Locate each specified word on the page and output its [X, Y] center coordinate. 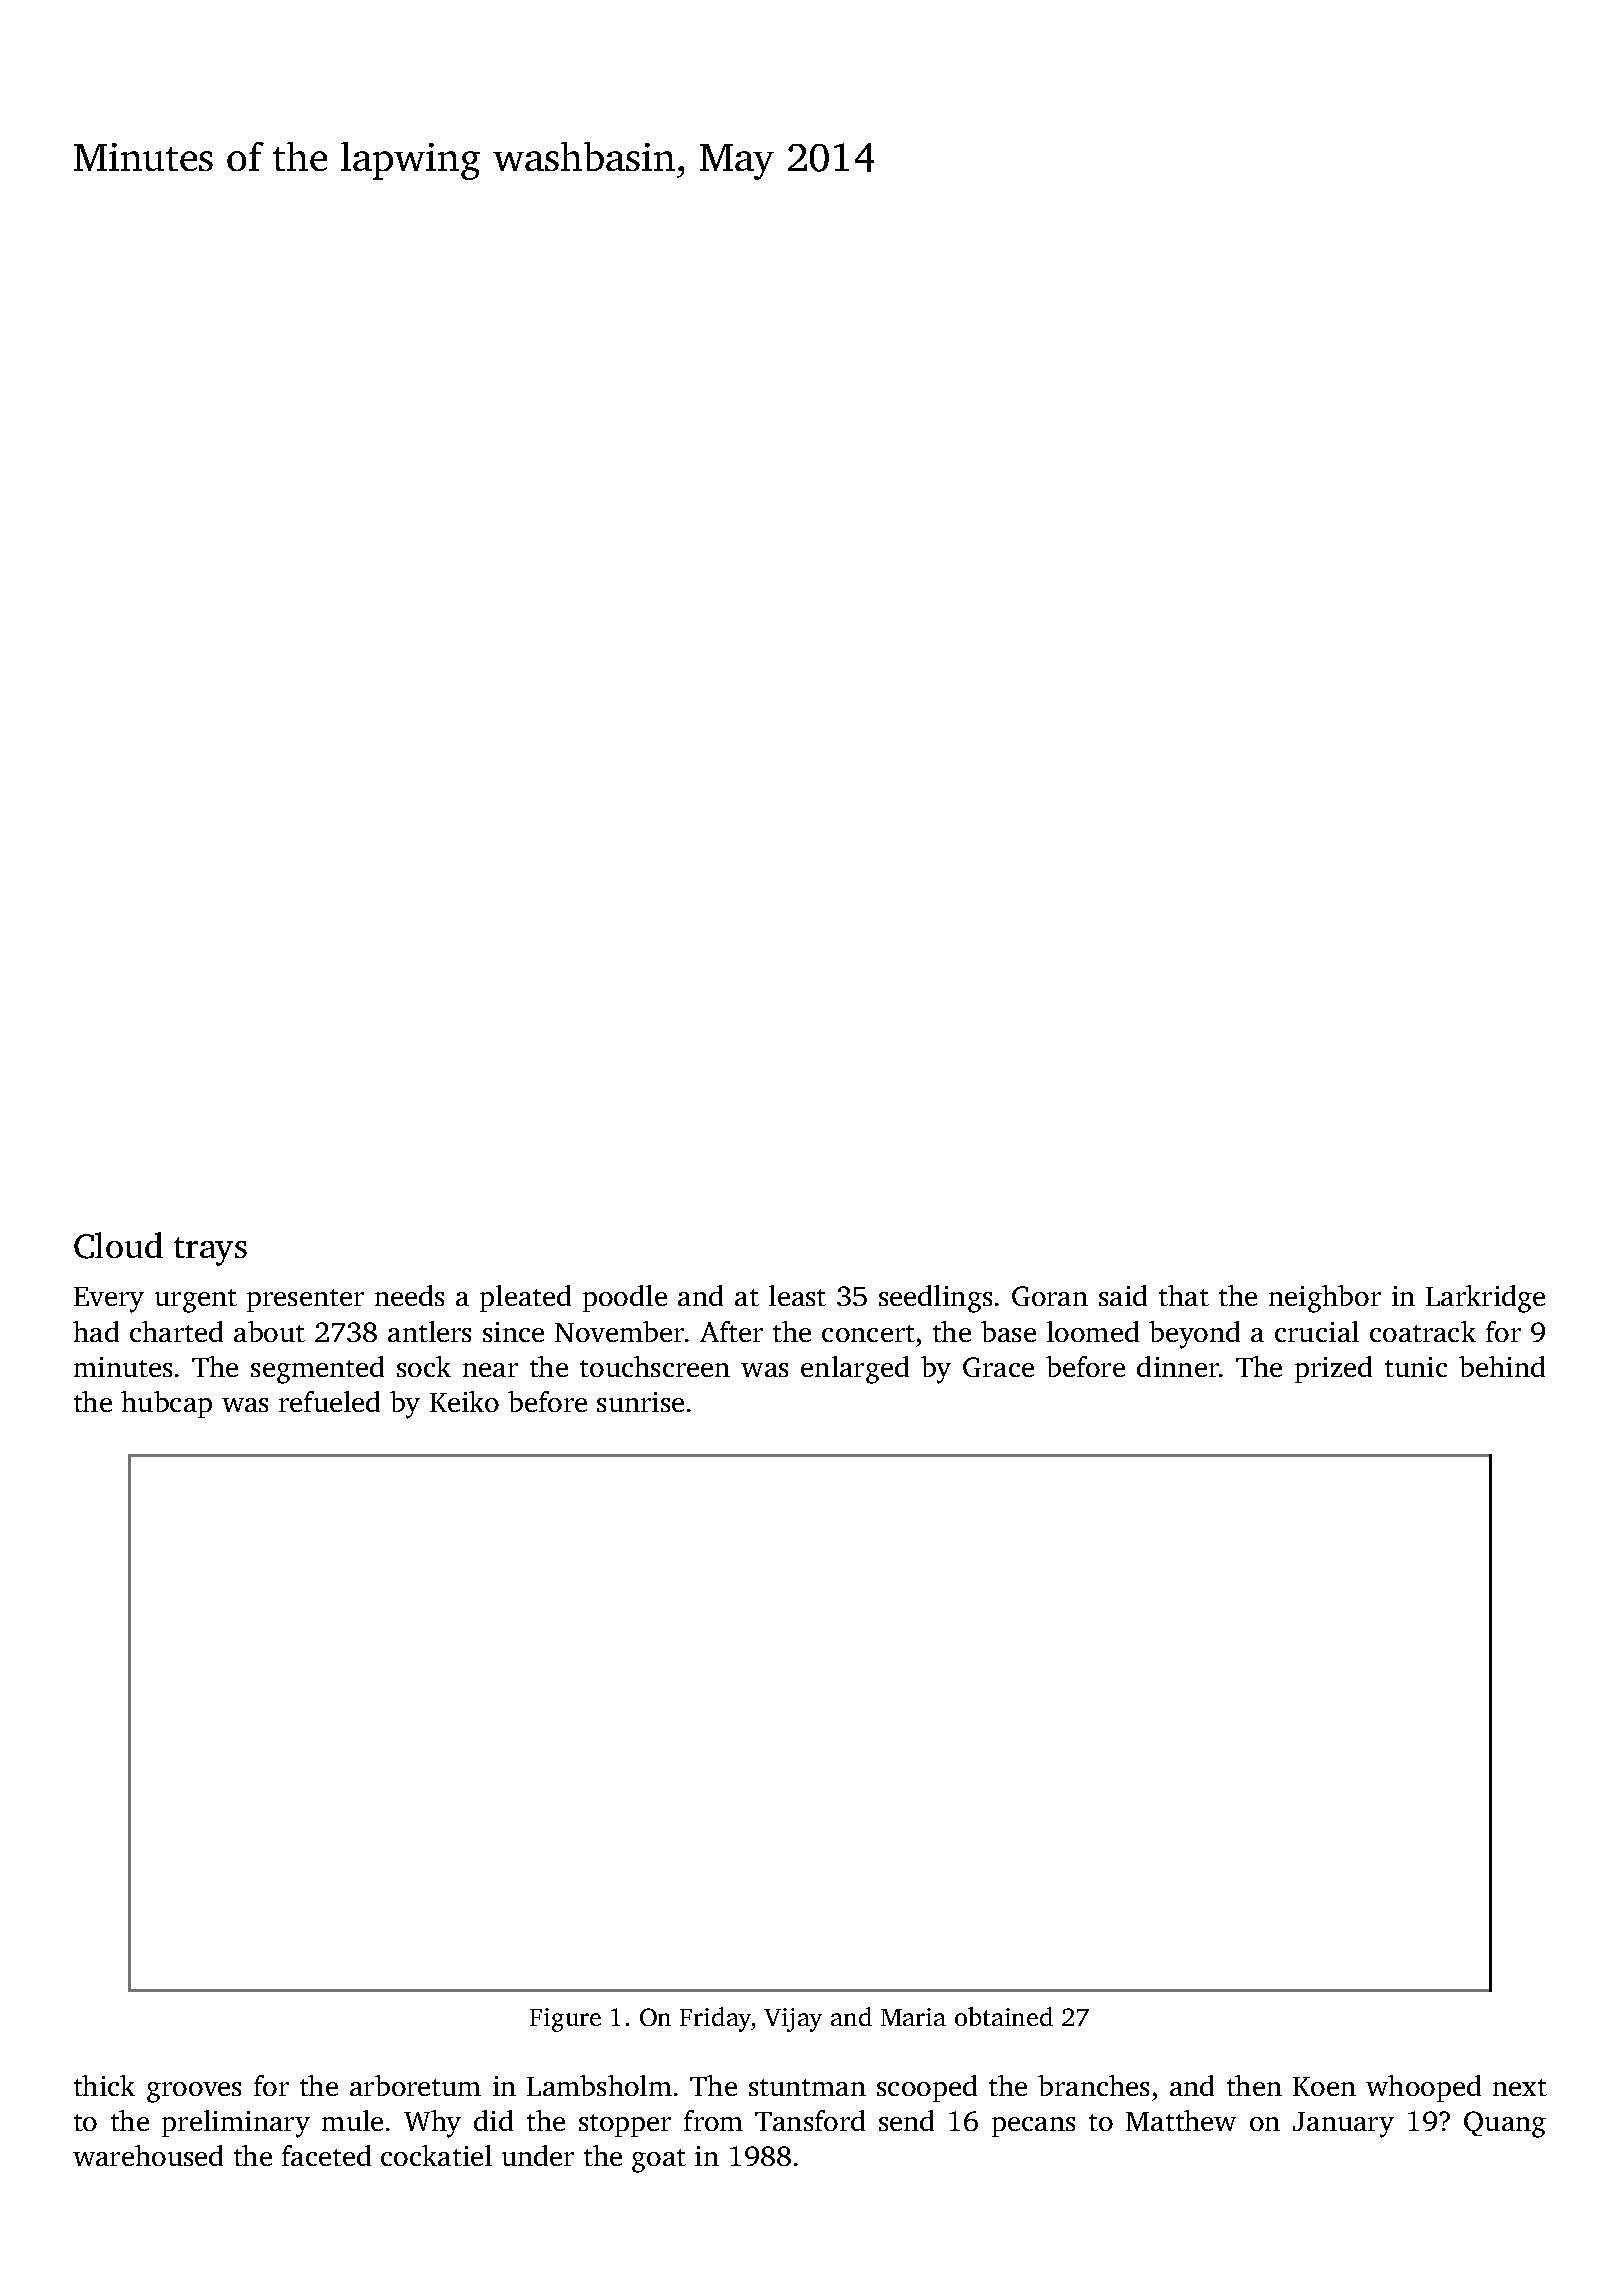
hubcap [166, 1404]
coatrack [1423, 1331]
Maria [913, 2017]
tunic [1416, 1367]
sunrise [640, 1402]
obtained [1004, 2016]
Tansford [810, 2120]
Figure [565, 2020]
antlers [429, 1331]
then [1254, 2085]
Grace [998, 1367]
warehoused [148, 2155]
